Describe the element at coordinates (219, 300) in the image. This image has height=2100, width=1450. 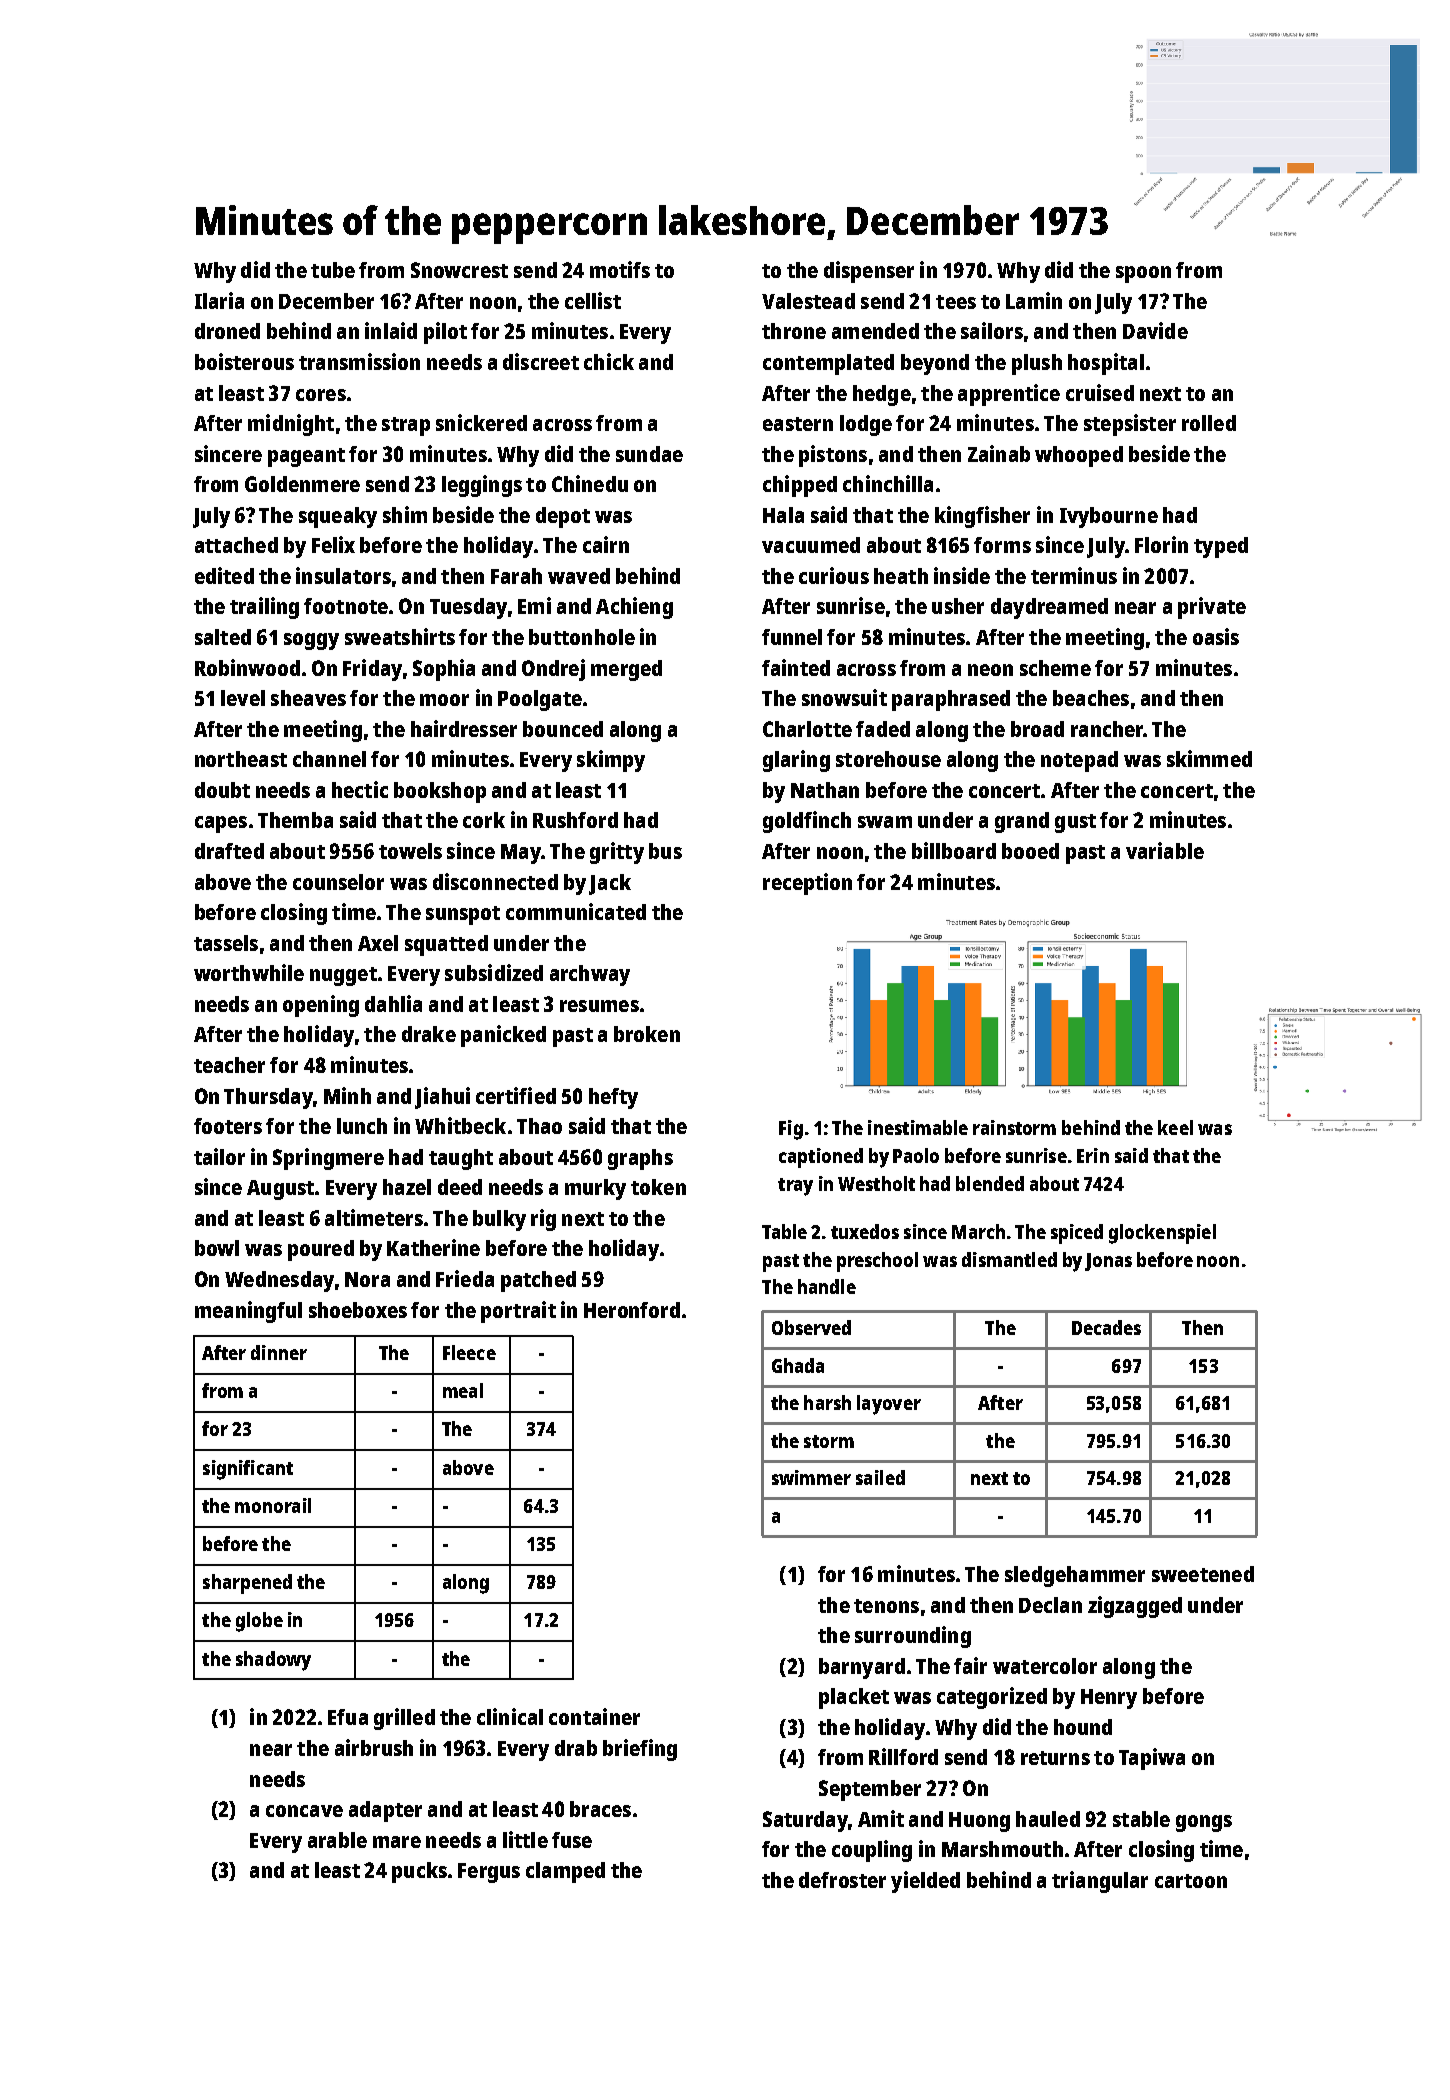
I see `Ilaria` at that location.
